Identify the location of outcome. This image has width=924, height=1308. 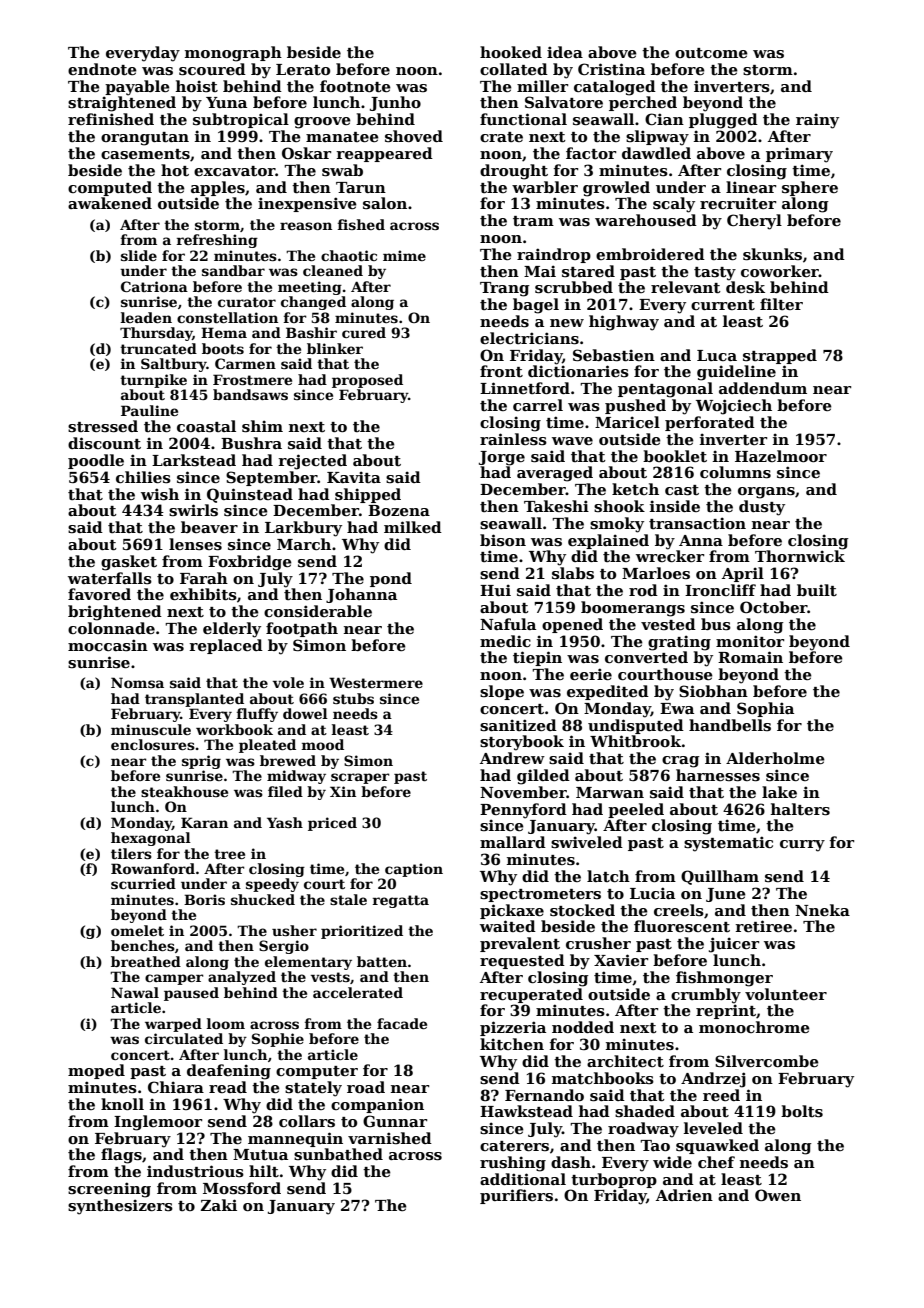
(711, 53).
